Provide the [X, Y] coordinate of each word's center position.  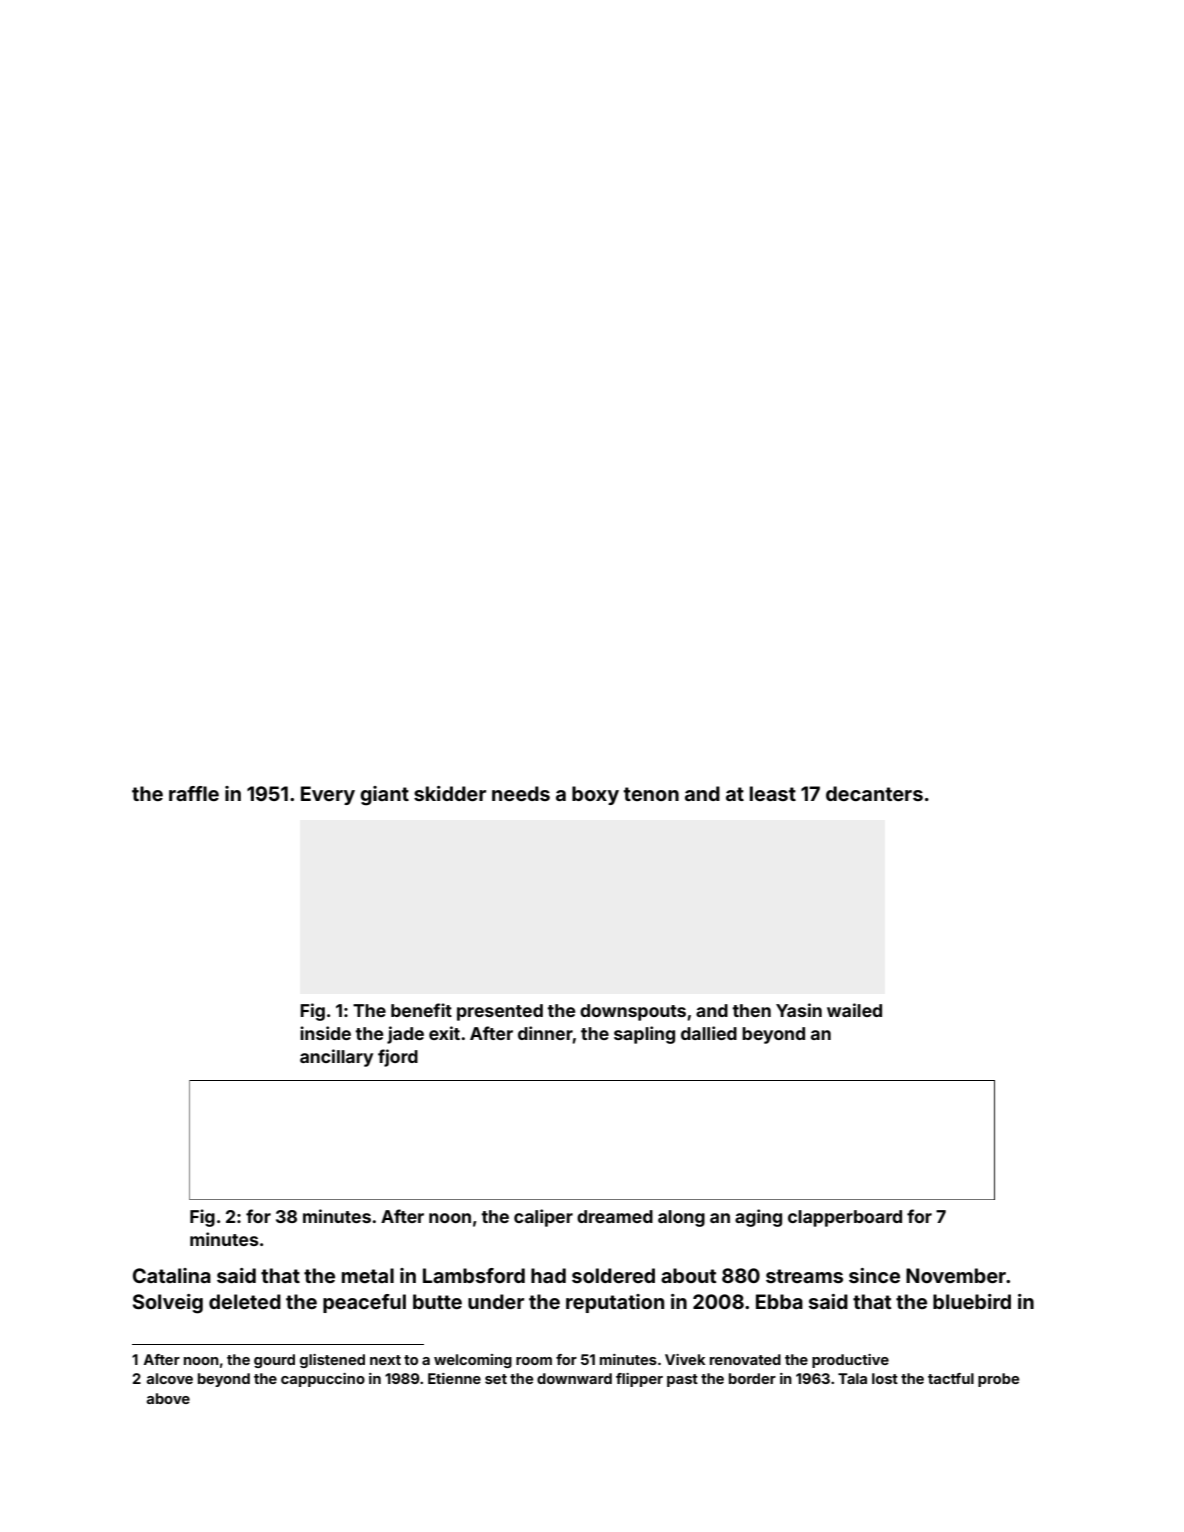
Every [328, 795]
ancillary [336, 1058]
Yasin [799, 1010]
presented [500, 1012]
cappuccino [323, 1380]
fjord [398, 1058]
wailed [854, 1010]
